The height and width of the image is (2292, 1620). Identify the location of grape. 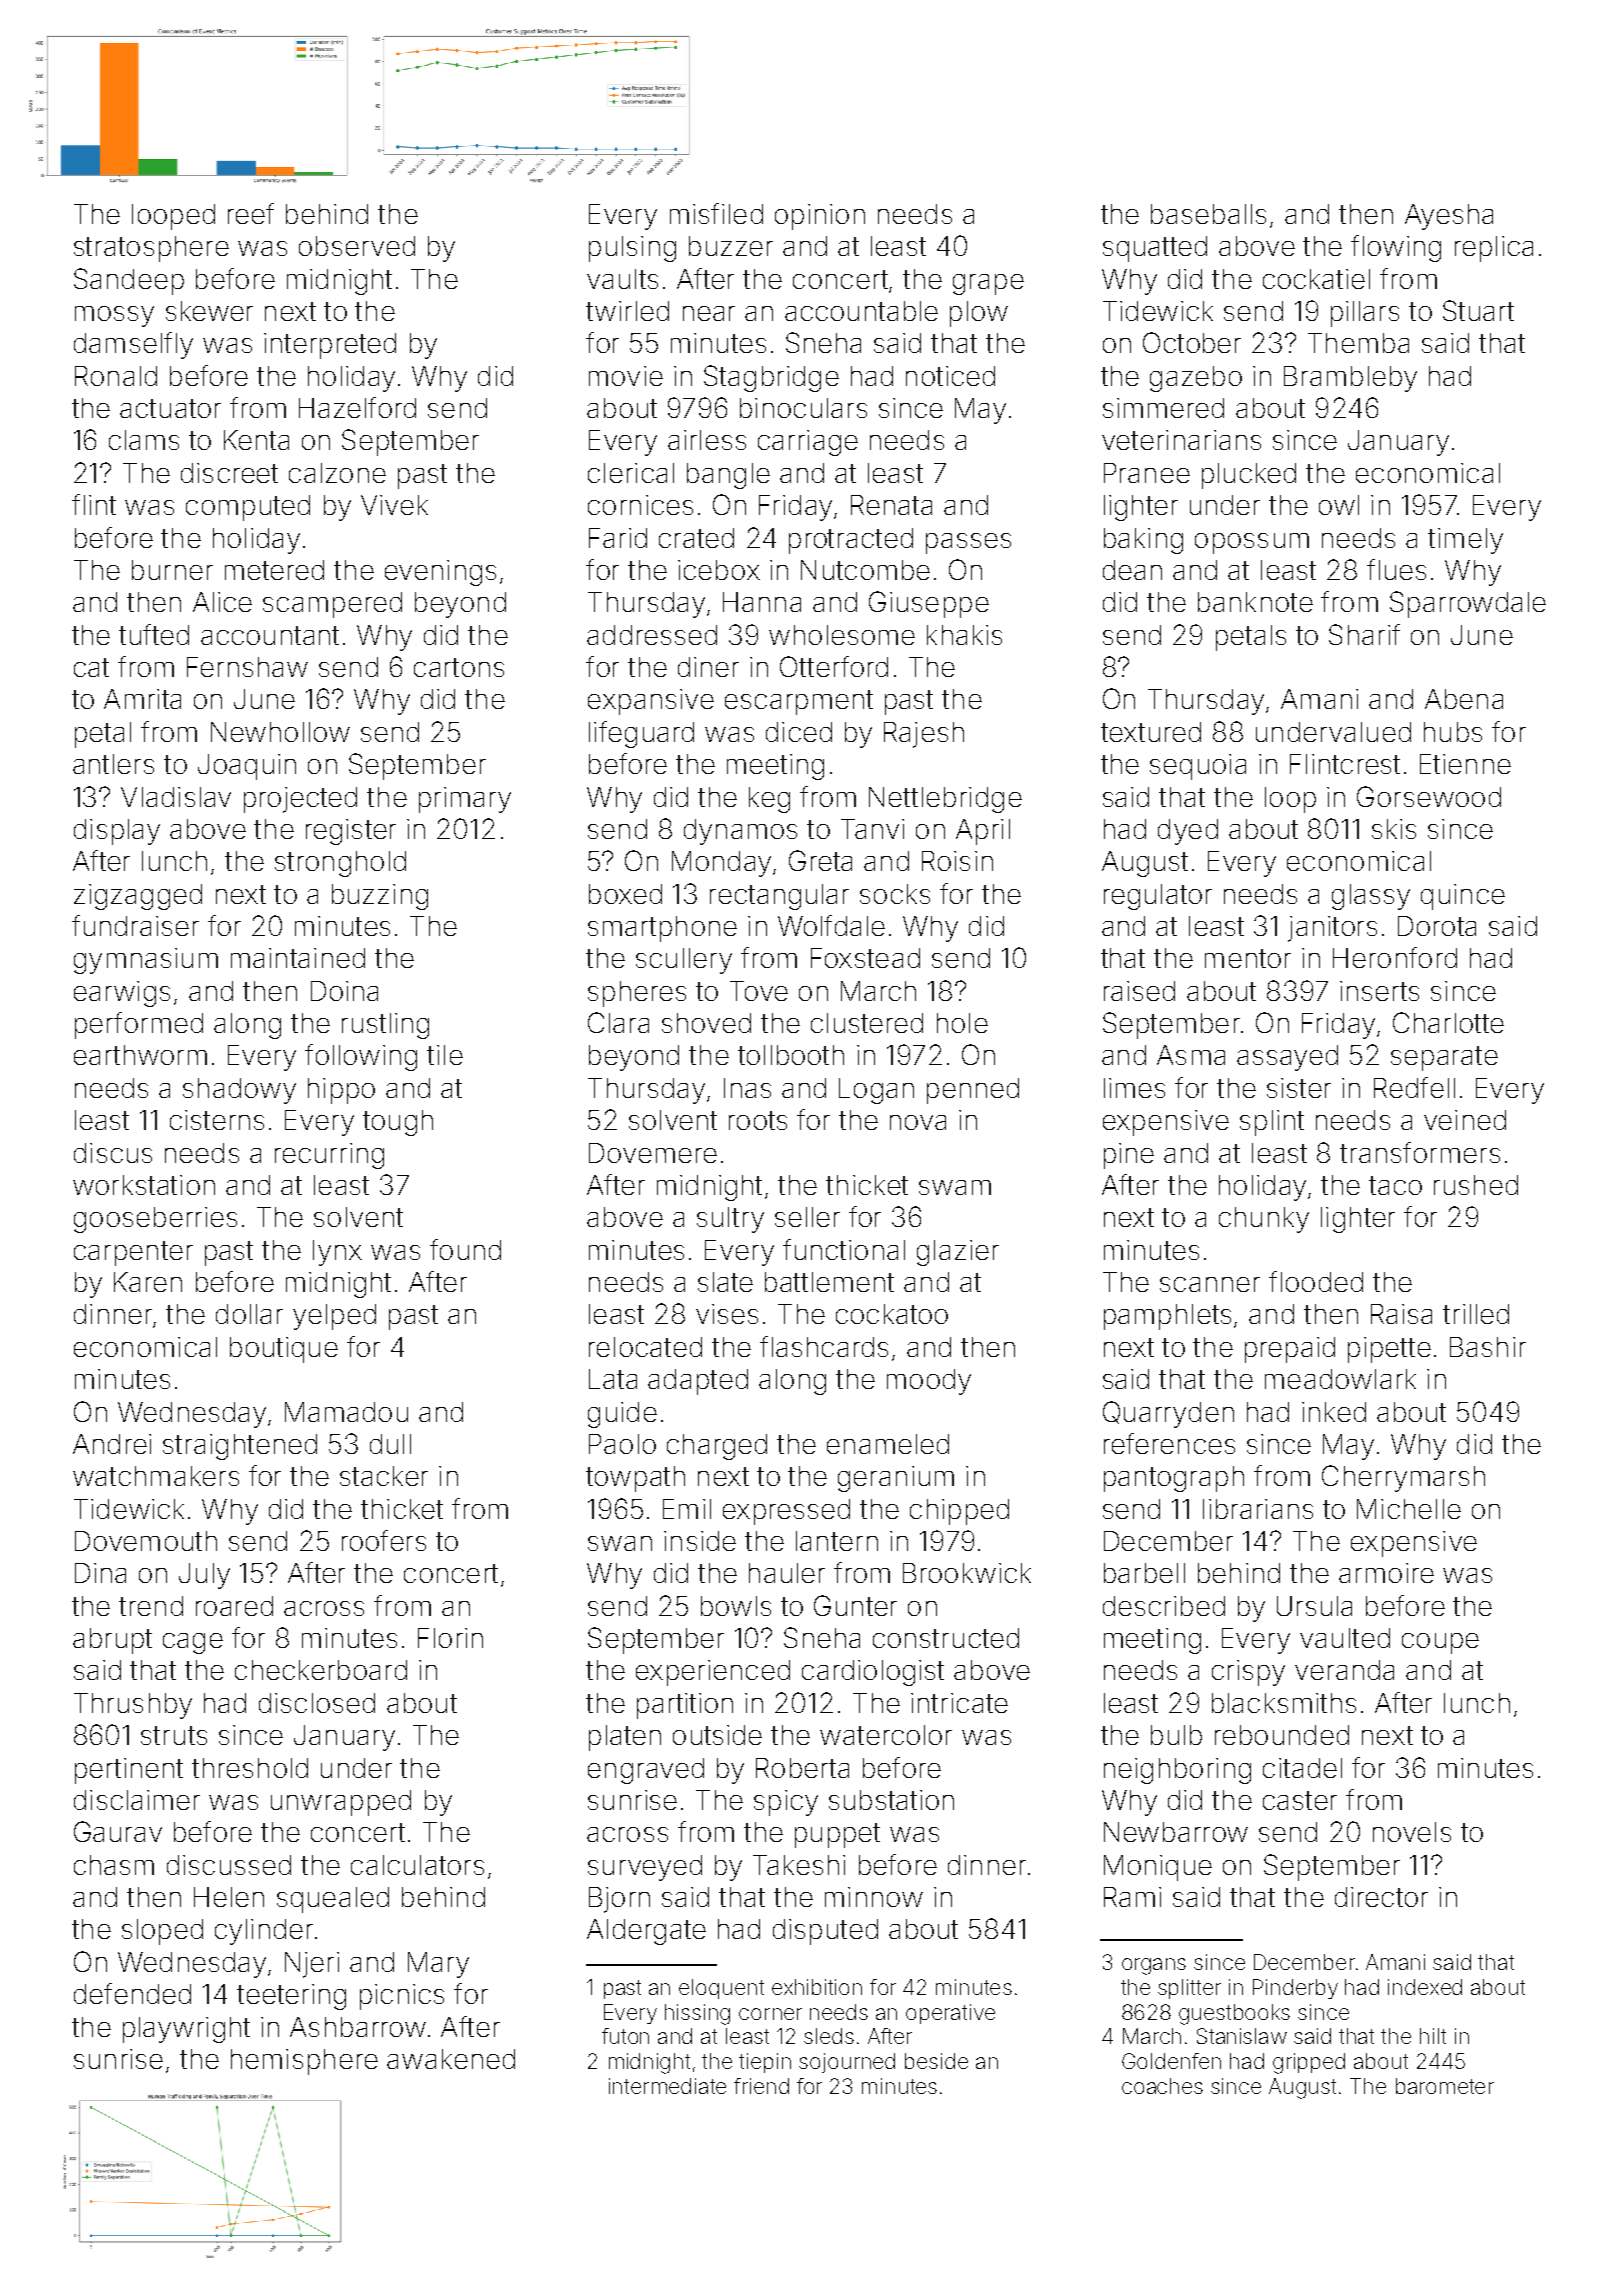
(988, 284).
